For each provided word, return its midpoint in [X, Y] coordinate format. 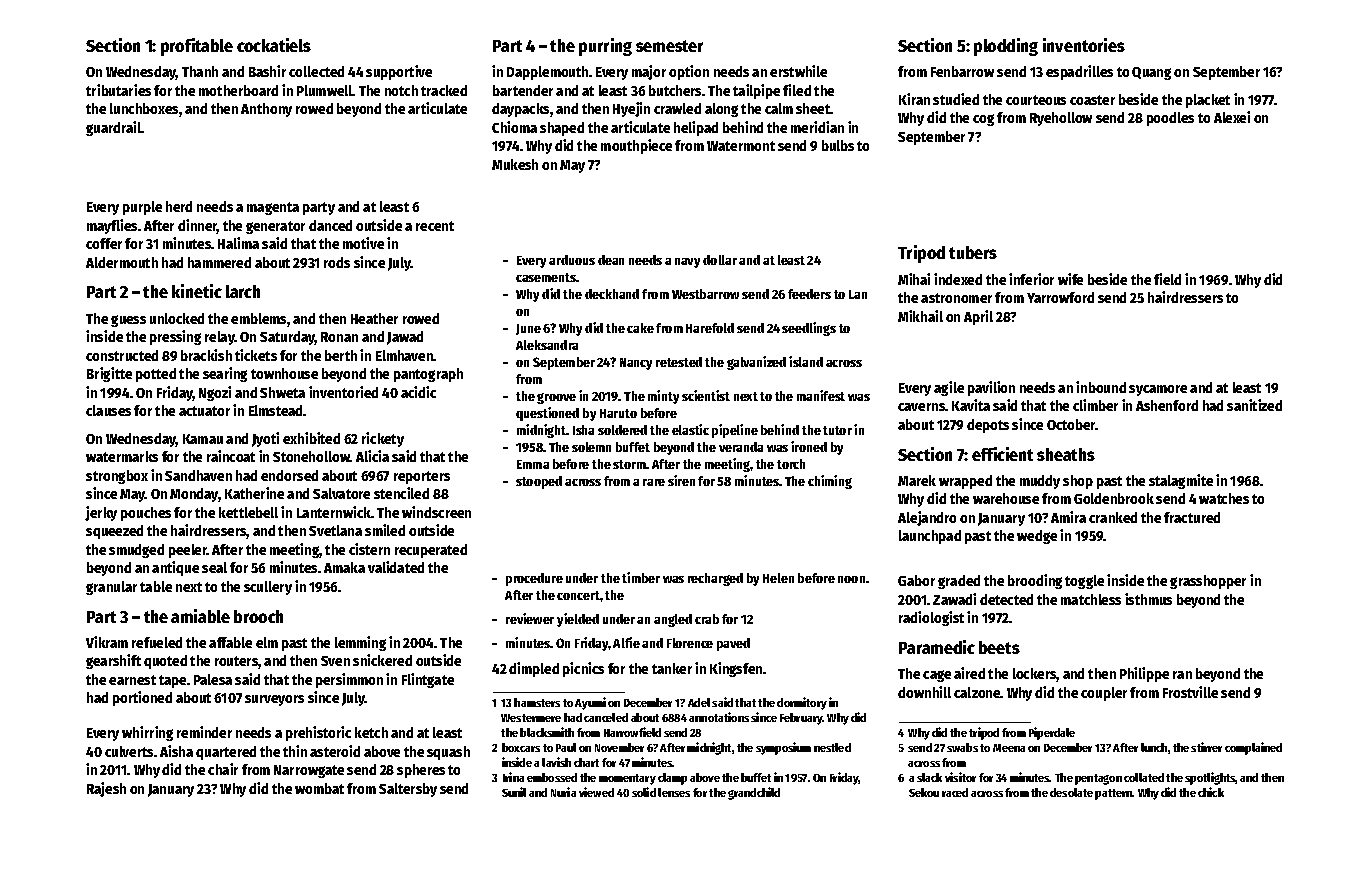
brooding [1035, 581]
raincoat [231, 456]
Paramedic [937, 647]
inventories [1084, 45]
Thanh [200, 71]
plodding [1006, 47]
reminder [204, 732]
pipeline [735, 431]
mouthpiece [636, 146]
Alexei [1232, 117]
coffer [104, 243]
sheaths [1066, 454]
